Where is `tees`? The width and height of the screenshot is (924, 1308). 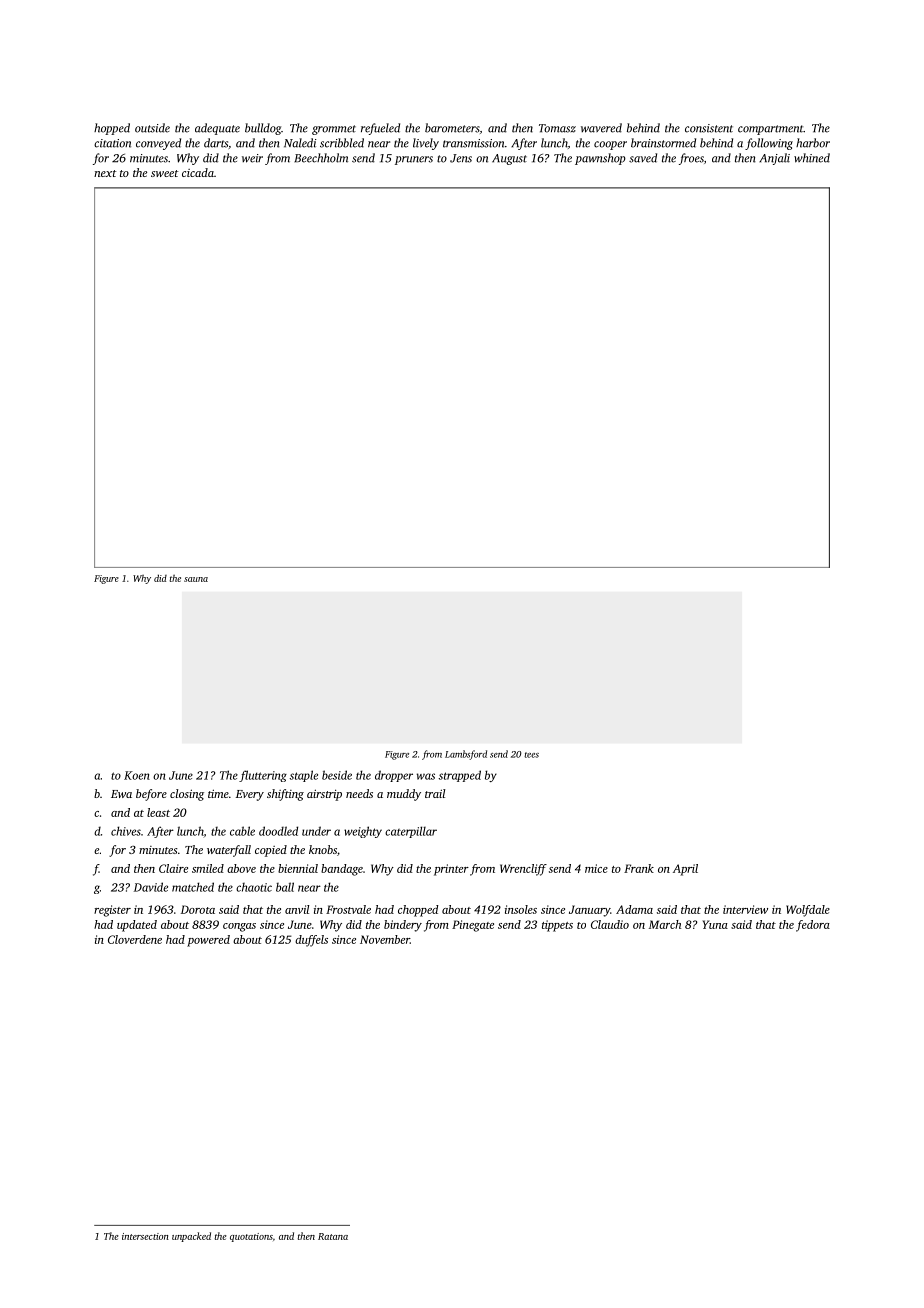
tees is located at coordinates (531, 755).
